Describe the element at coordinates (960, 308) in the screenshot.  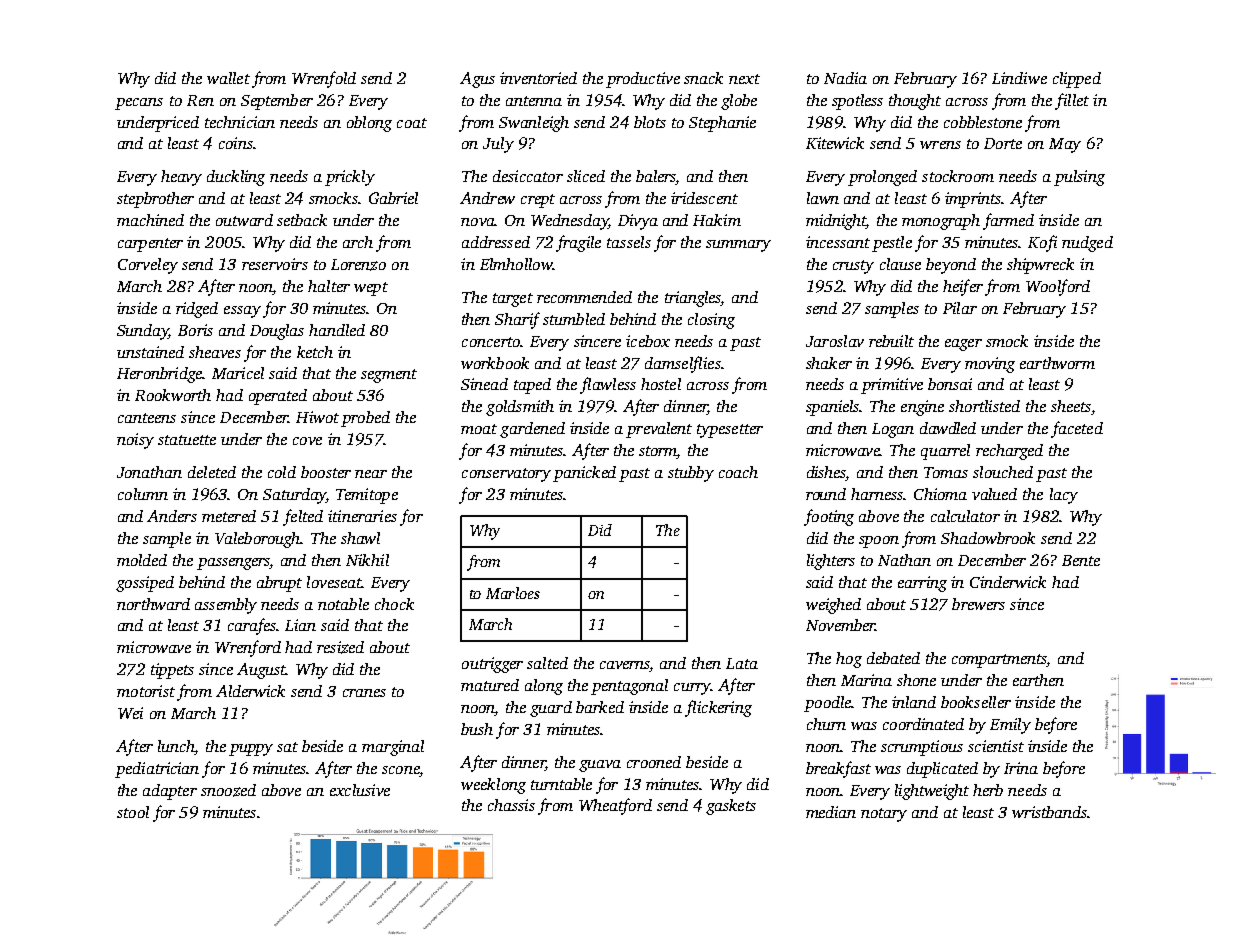
I see `Pilar` at that location.
